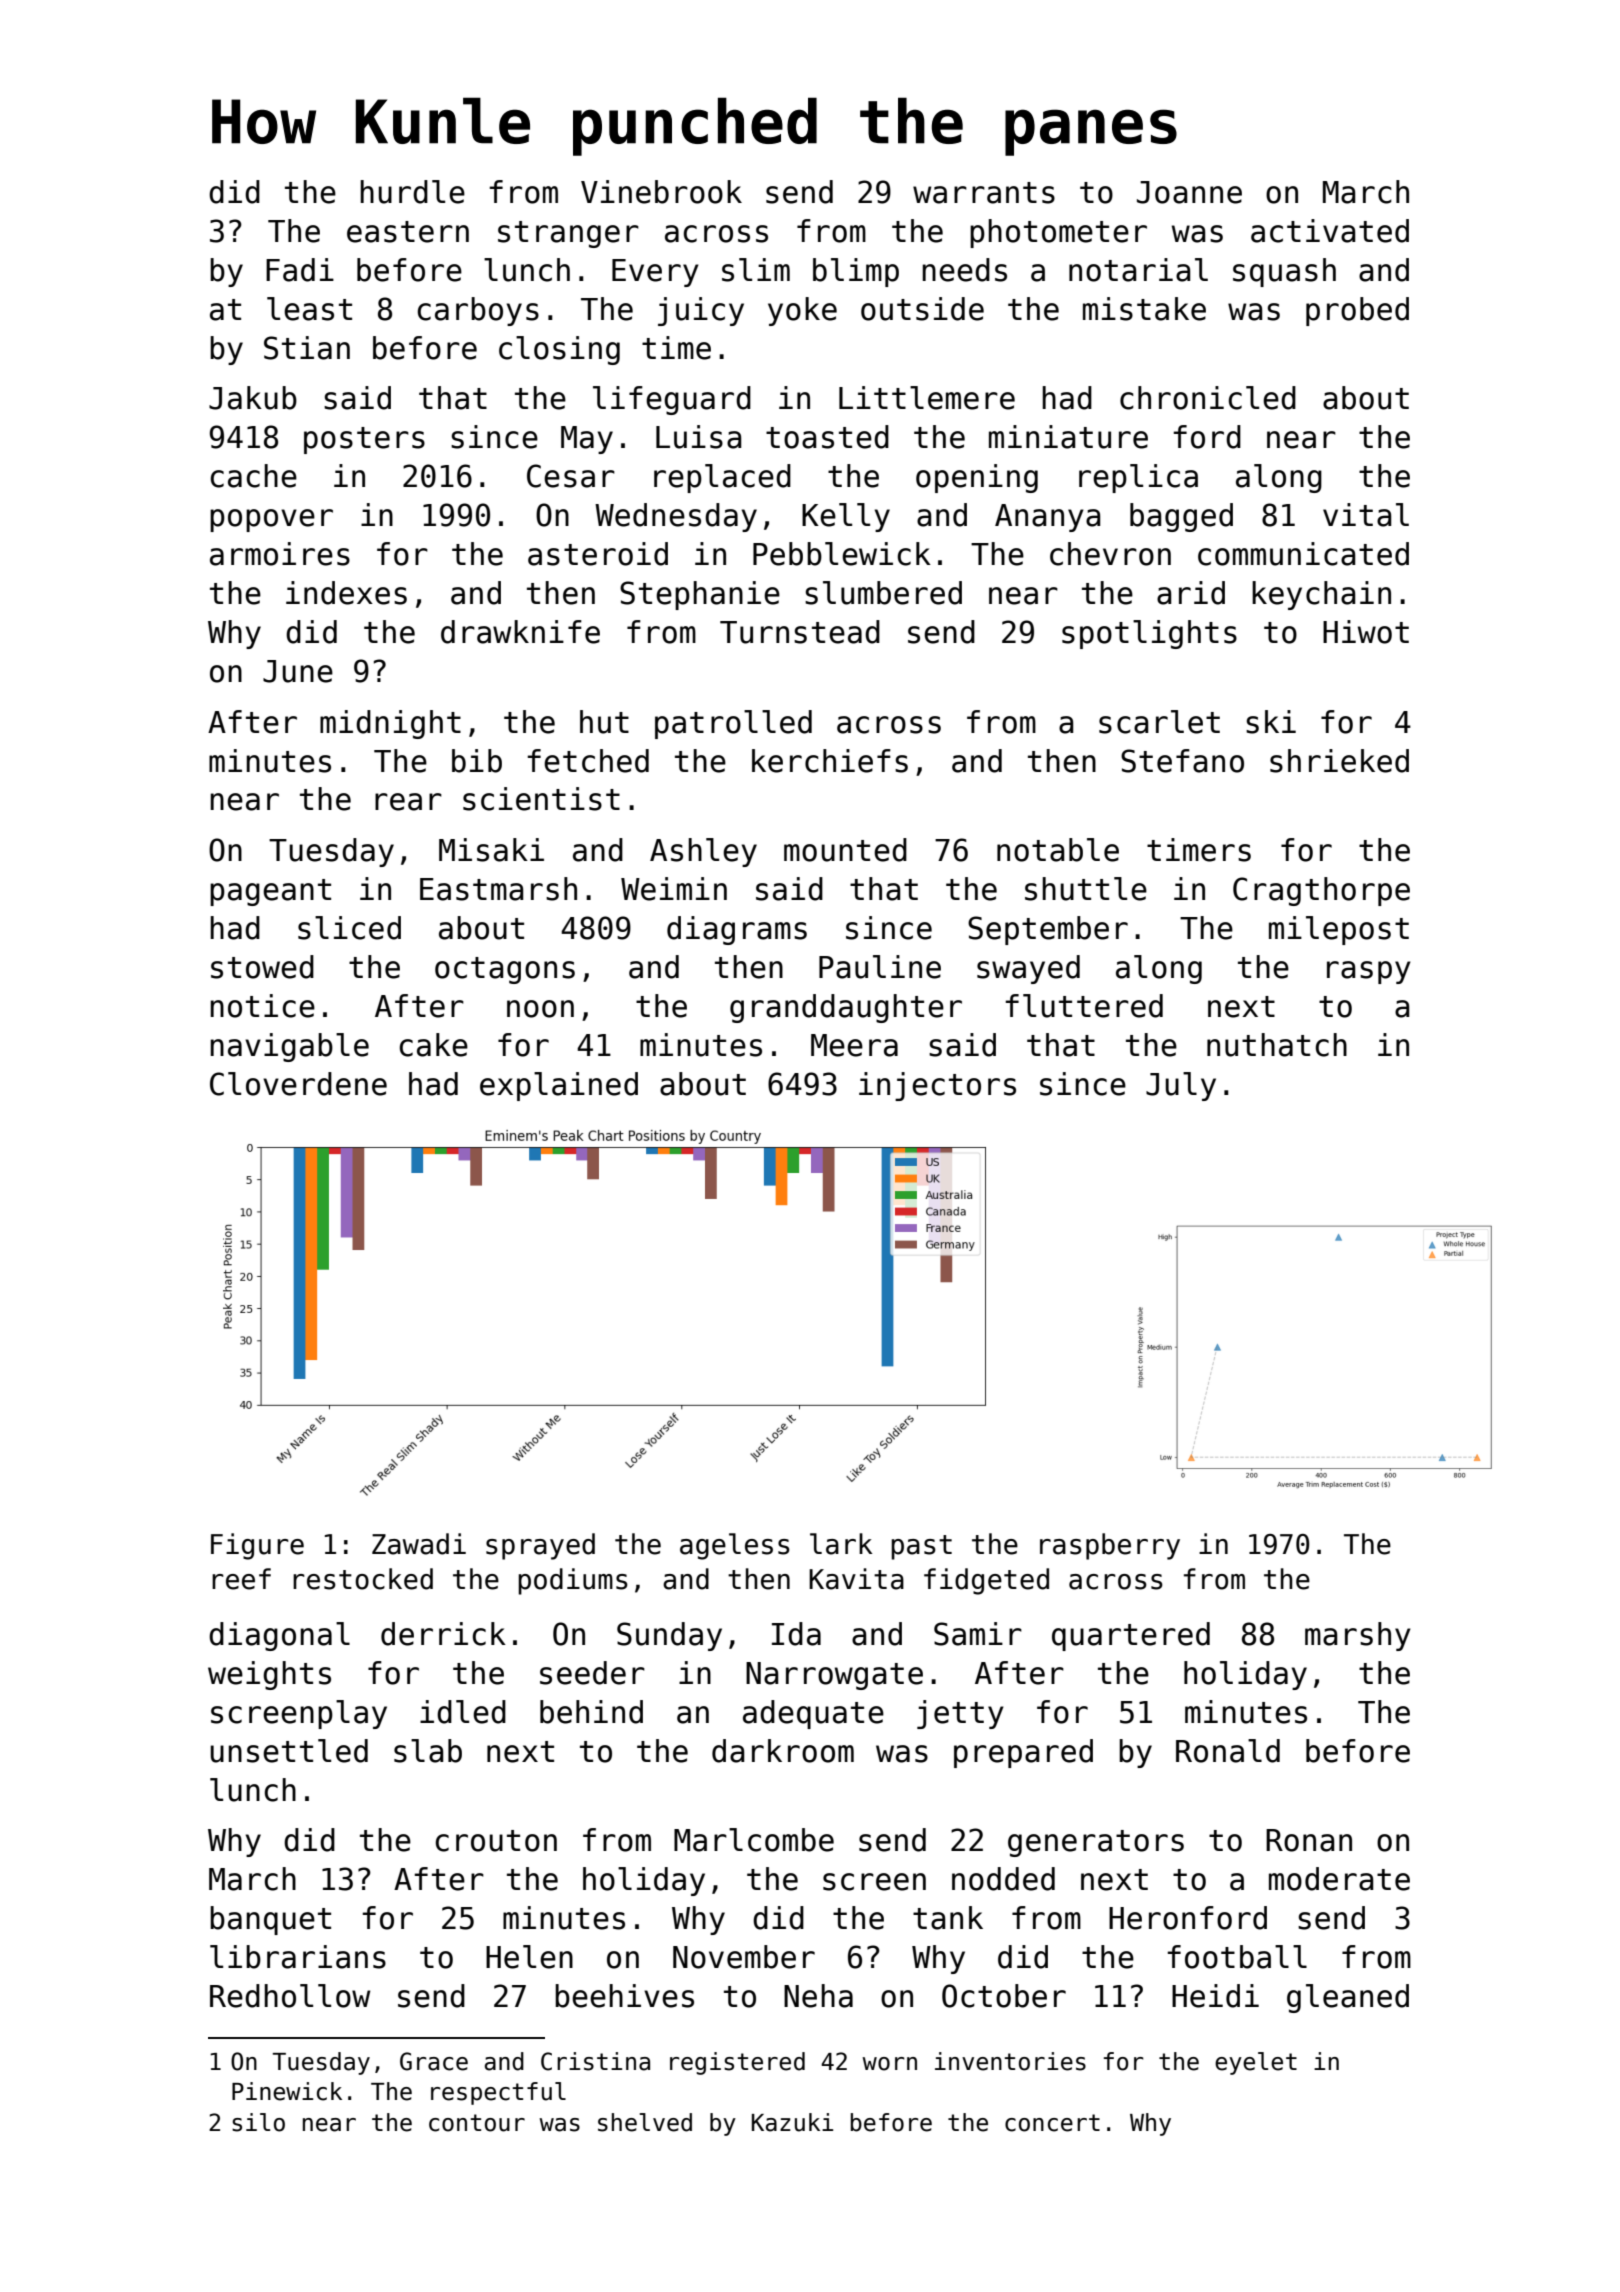  I want to click on podiums, so click(573, 1581).
